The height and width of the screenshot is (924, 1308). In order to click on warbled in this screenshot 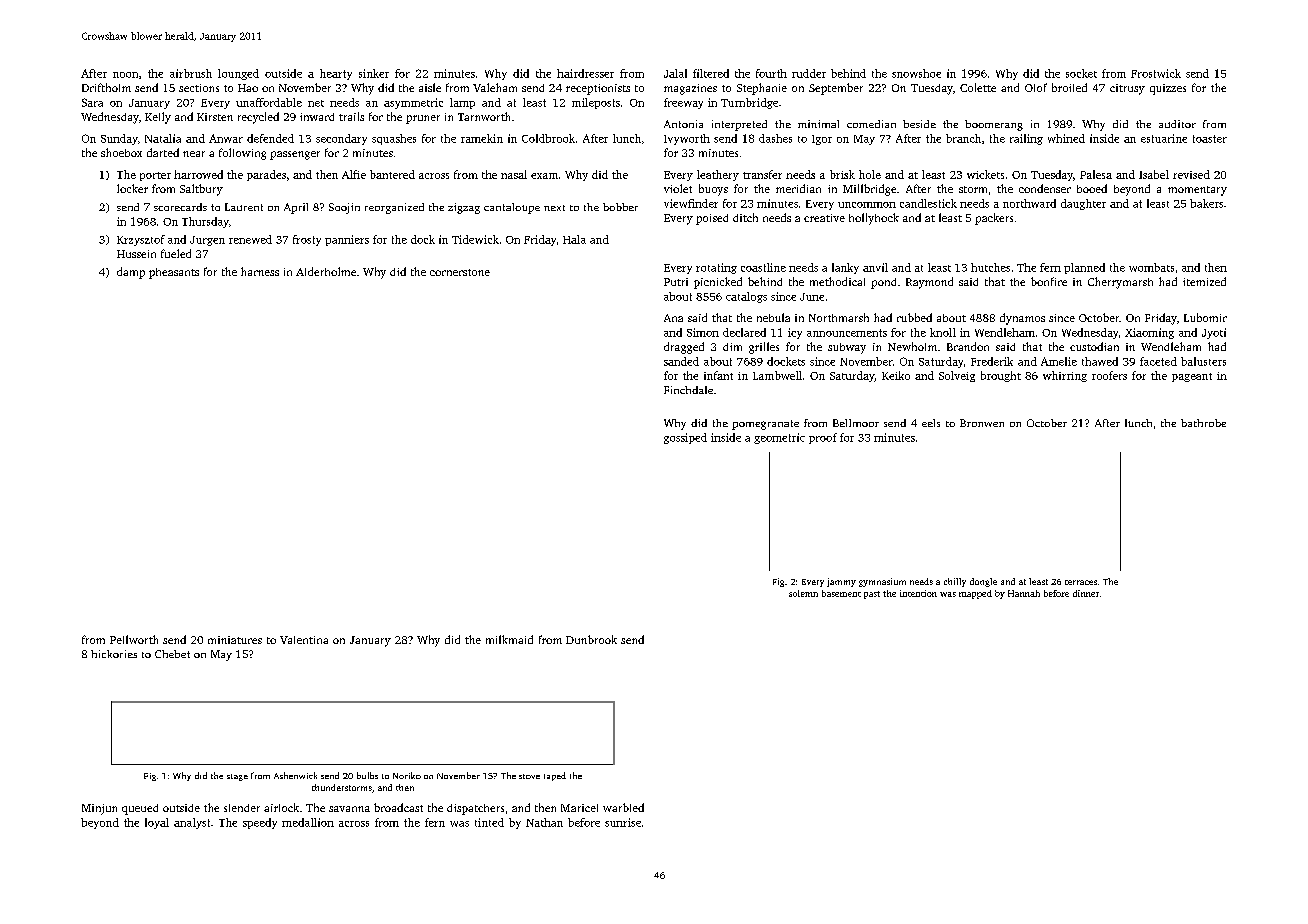, I will do `click(623, 807)`.
